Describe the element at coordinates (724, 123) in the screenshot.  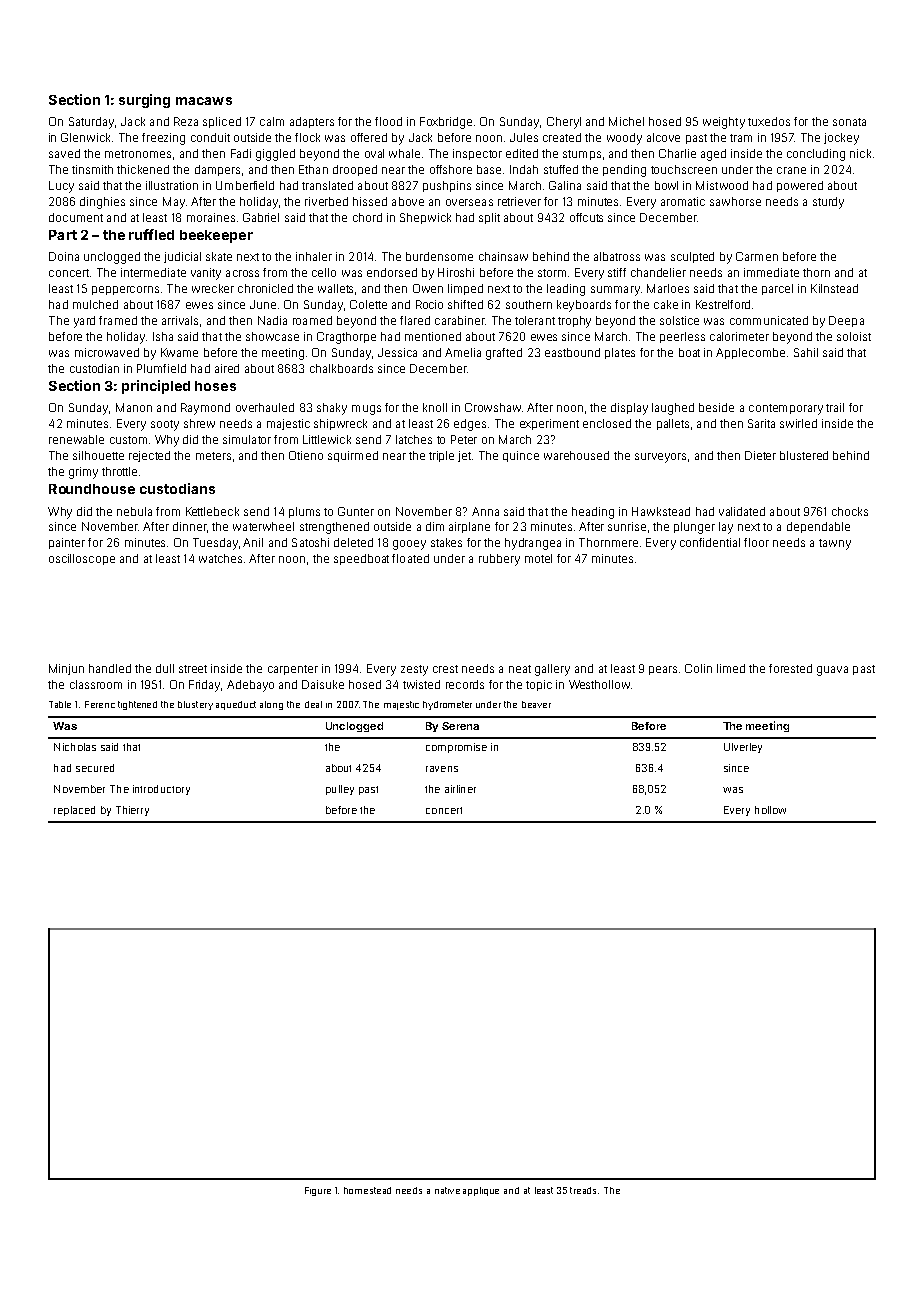
I see `weighty` at that location.
